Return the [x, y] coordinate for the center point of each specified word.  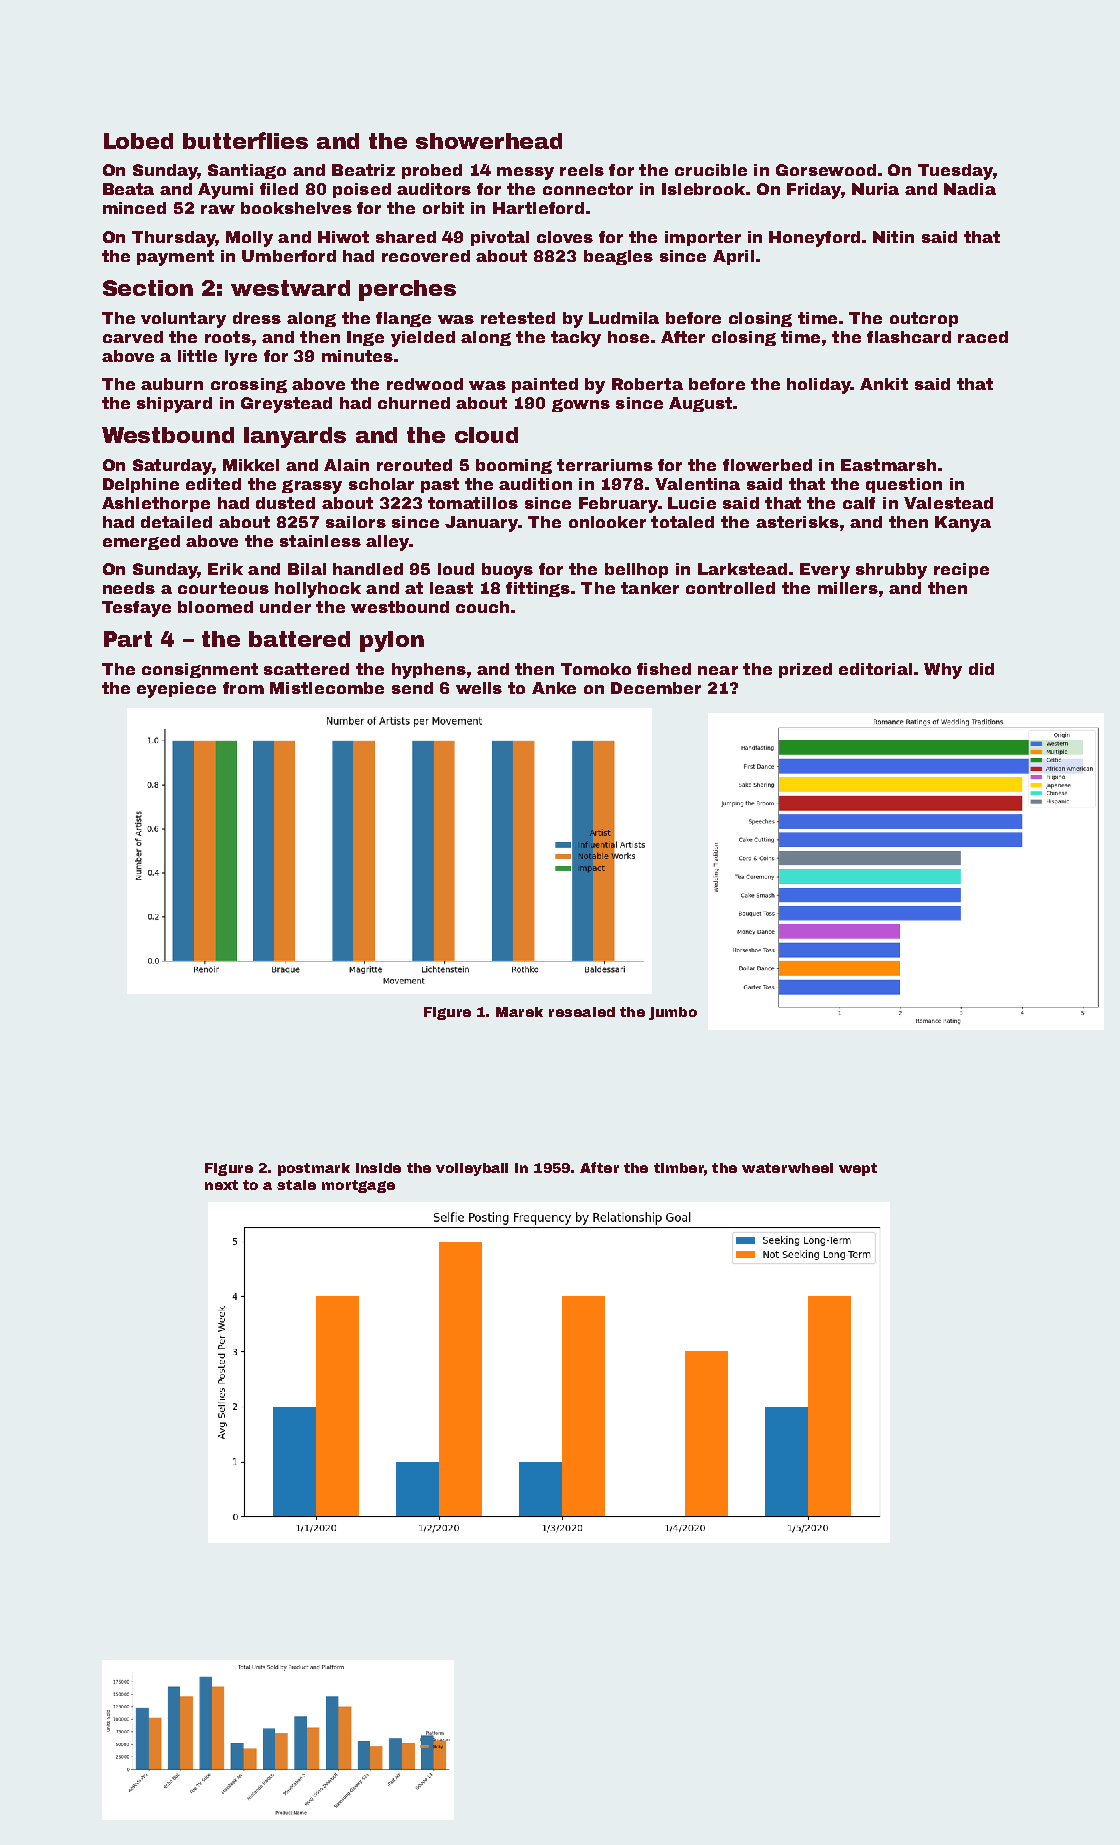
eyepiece [176, 690]
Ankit [884, 384]
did [981, 669]
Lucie [692, 503]
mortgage [358, 1186]
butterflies [245, 140]
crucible [711, 170]
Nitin [893, 237]
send [412, 688]
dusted [285, 503]
